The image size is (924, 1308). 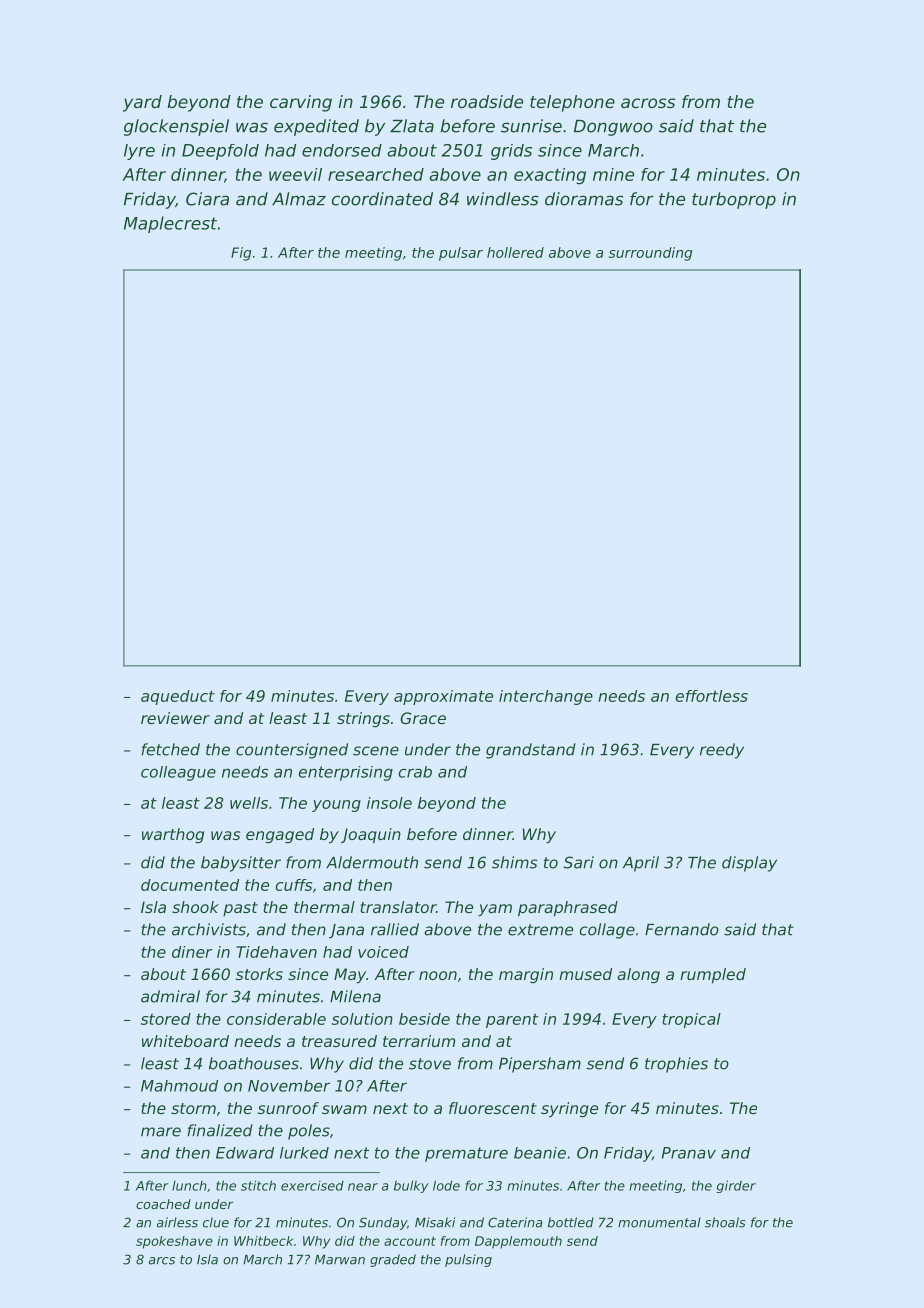 What do you see at coordinates (711, 696) in the image?
I see `effortless` at bounding box center [711, 696].
